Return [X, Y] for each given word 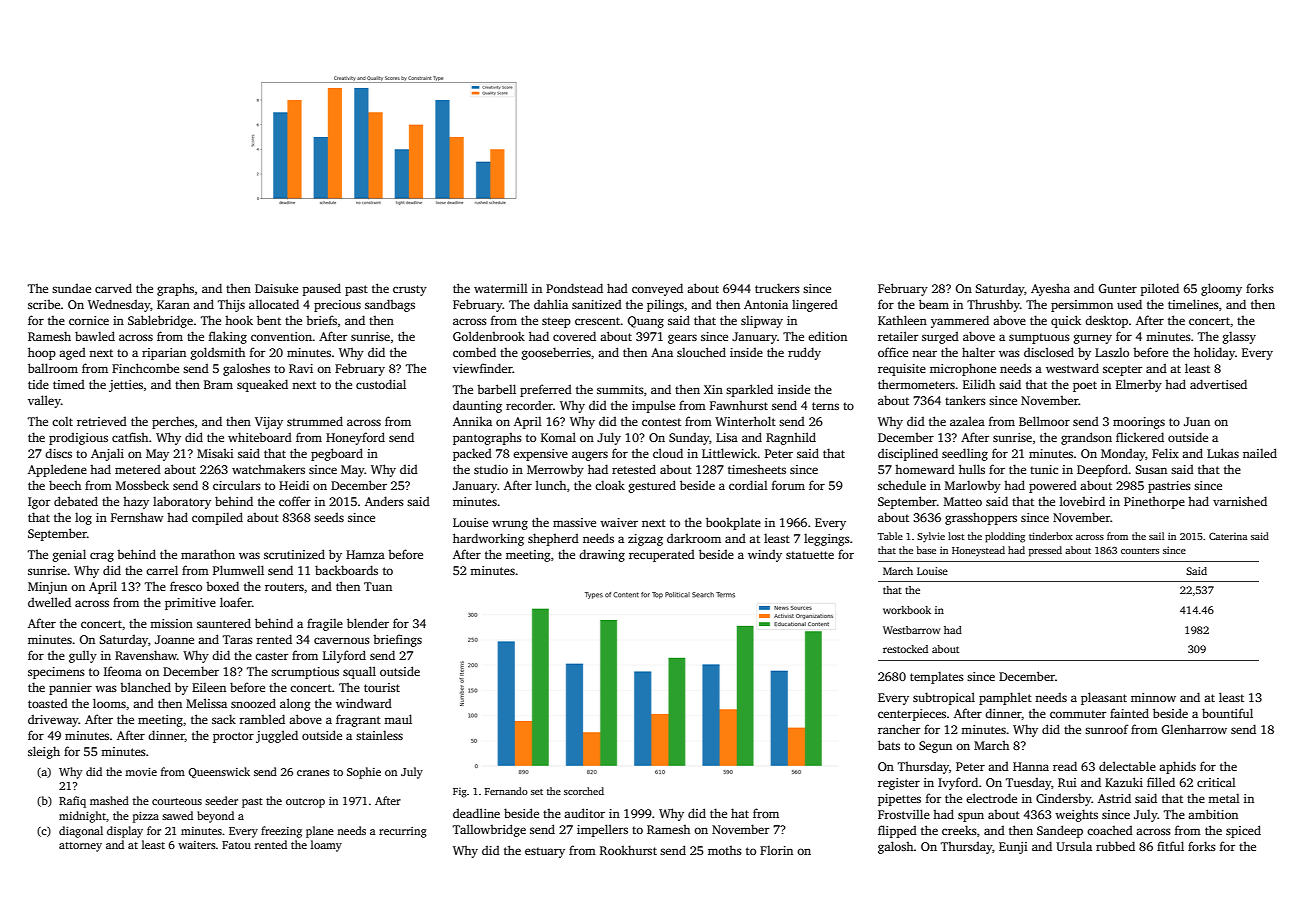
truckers [777, 288]
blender [368, 623]
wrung [510, 525]
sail [1157, 536]
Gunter [1117, 288]
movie [141, 772]
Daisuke [276, 288]
